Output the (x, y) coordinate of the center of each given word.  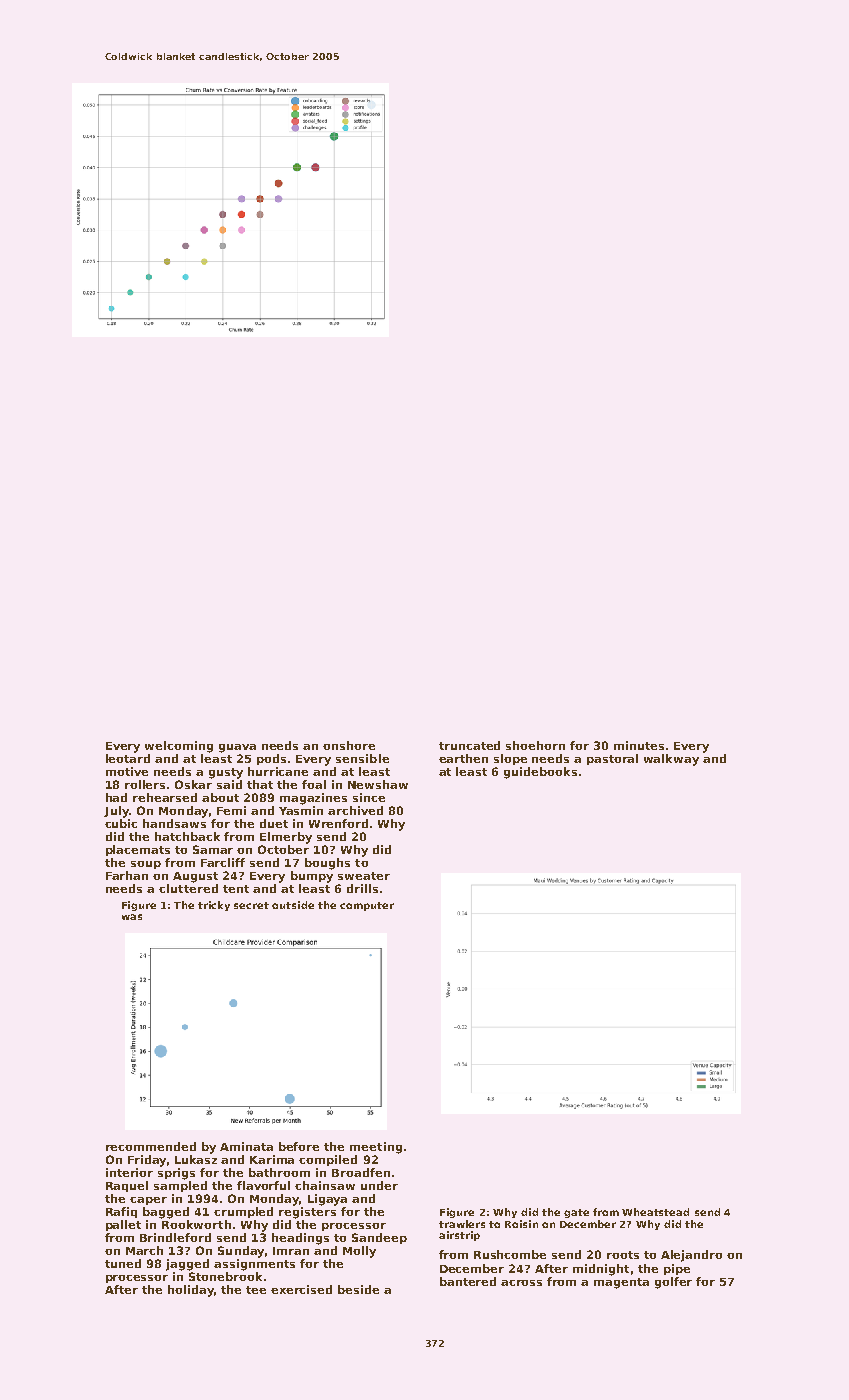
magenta (621, 1283)
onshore (349, 745)
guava (237, 748)
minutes (639, 745)
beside (358, 1289)
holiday (191, 1291)
